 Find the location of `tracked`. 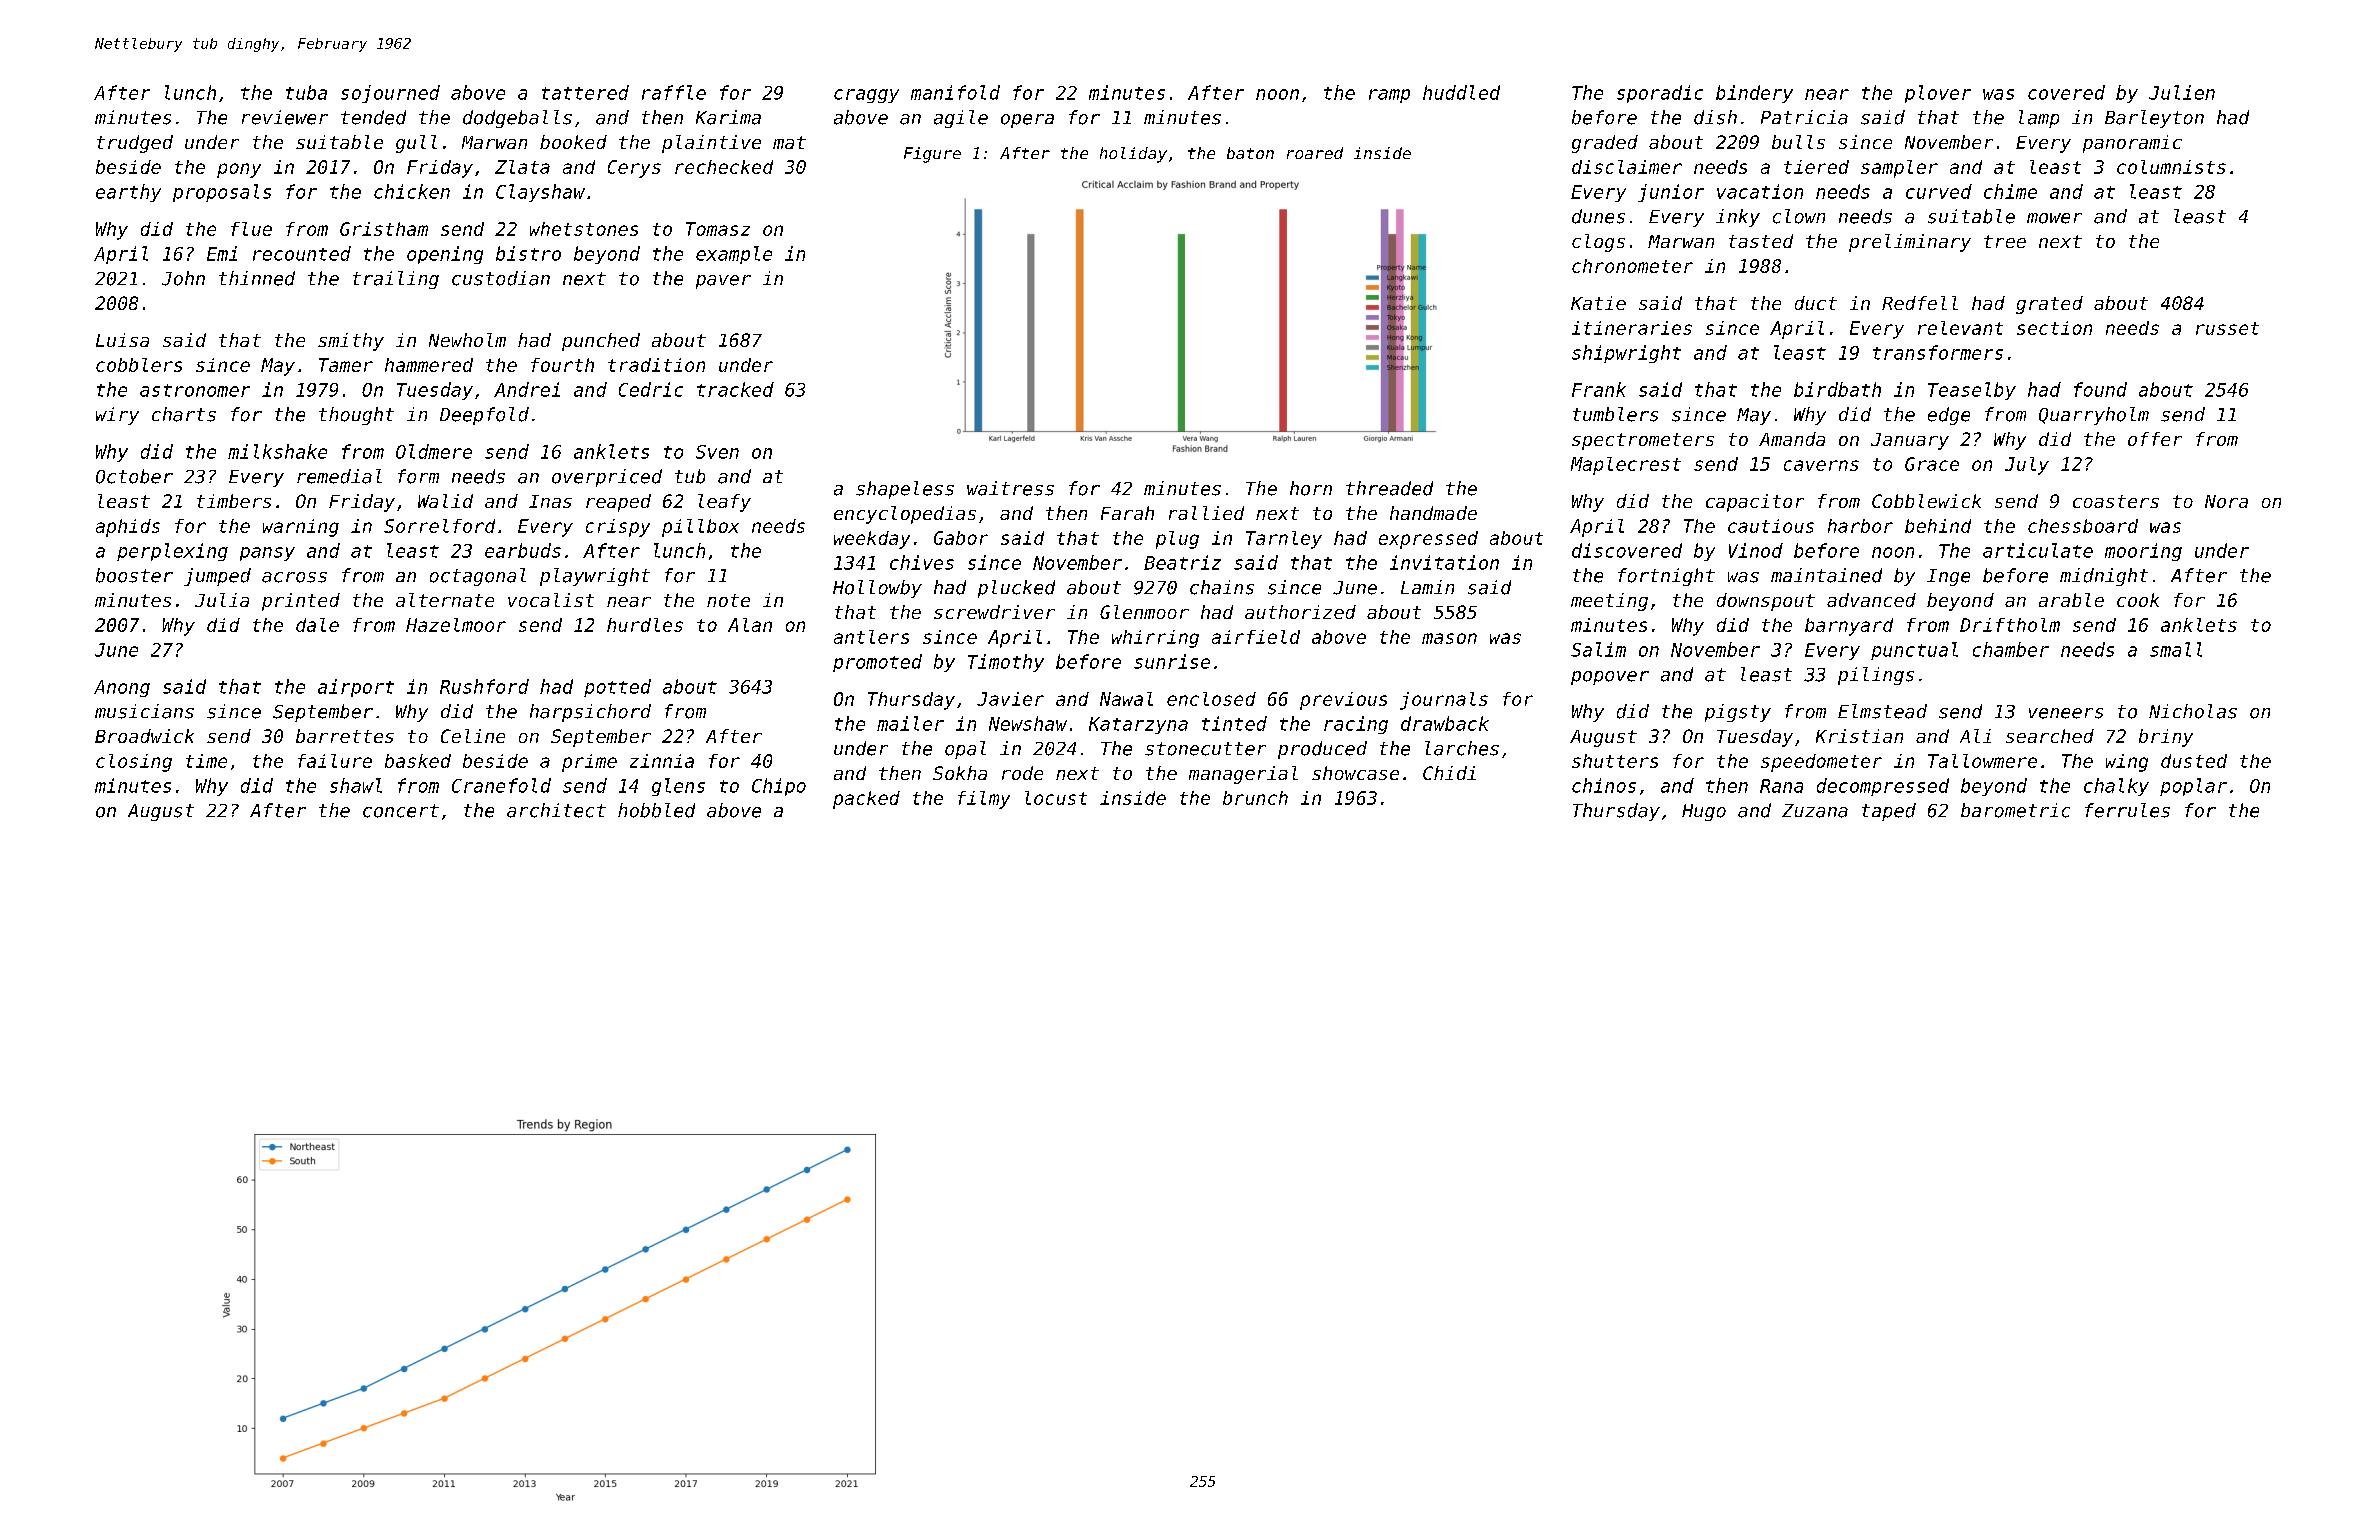

tracked is located at coordinates (735, 389).
